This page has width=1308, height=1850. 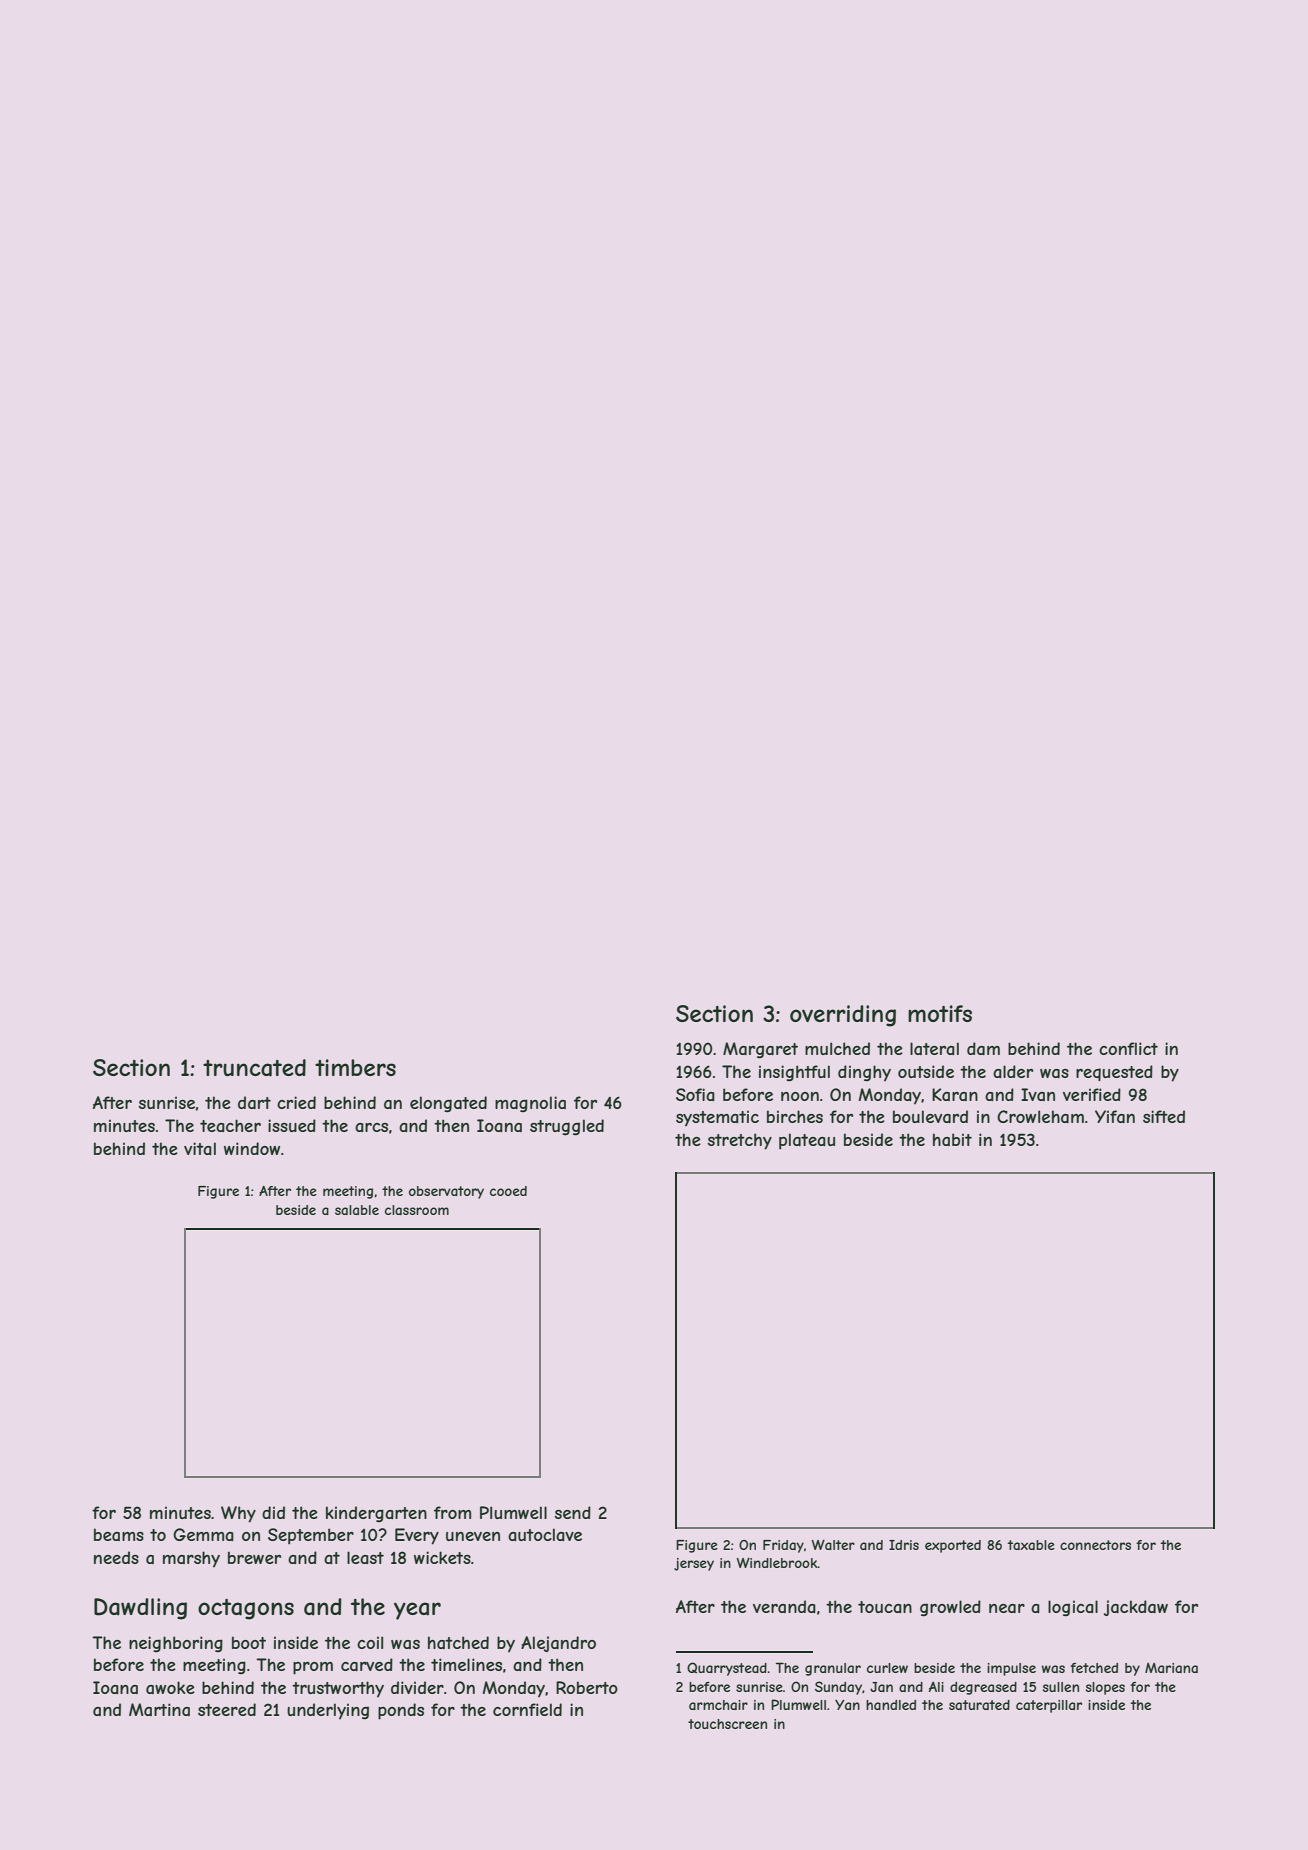 I want to click on classroom, so click(x=417, y=1210).
